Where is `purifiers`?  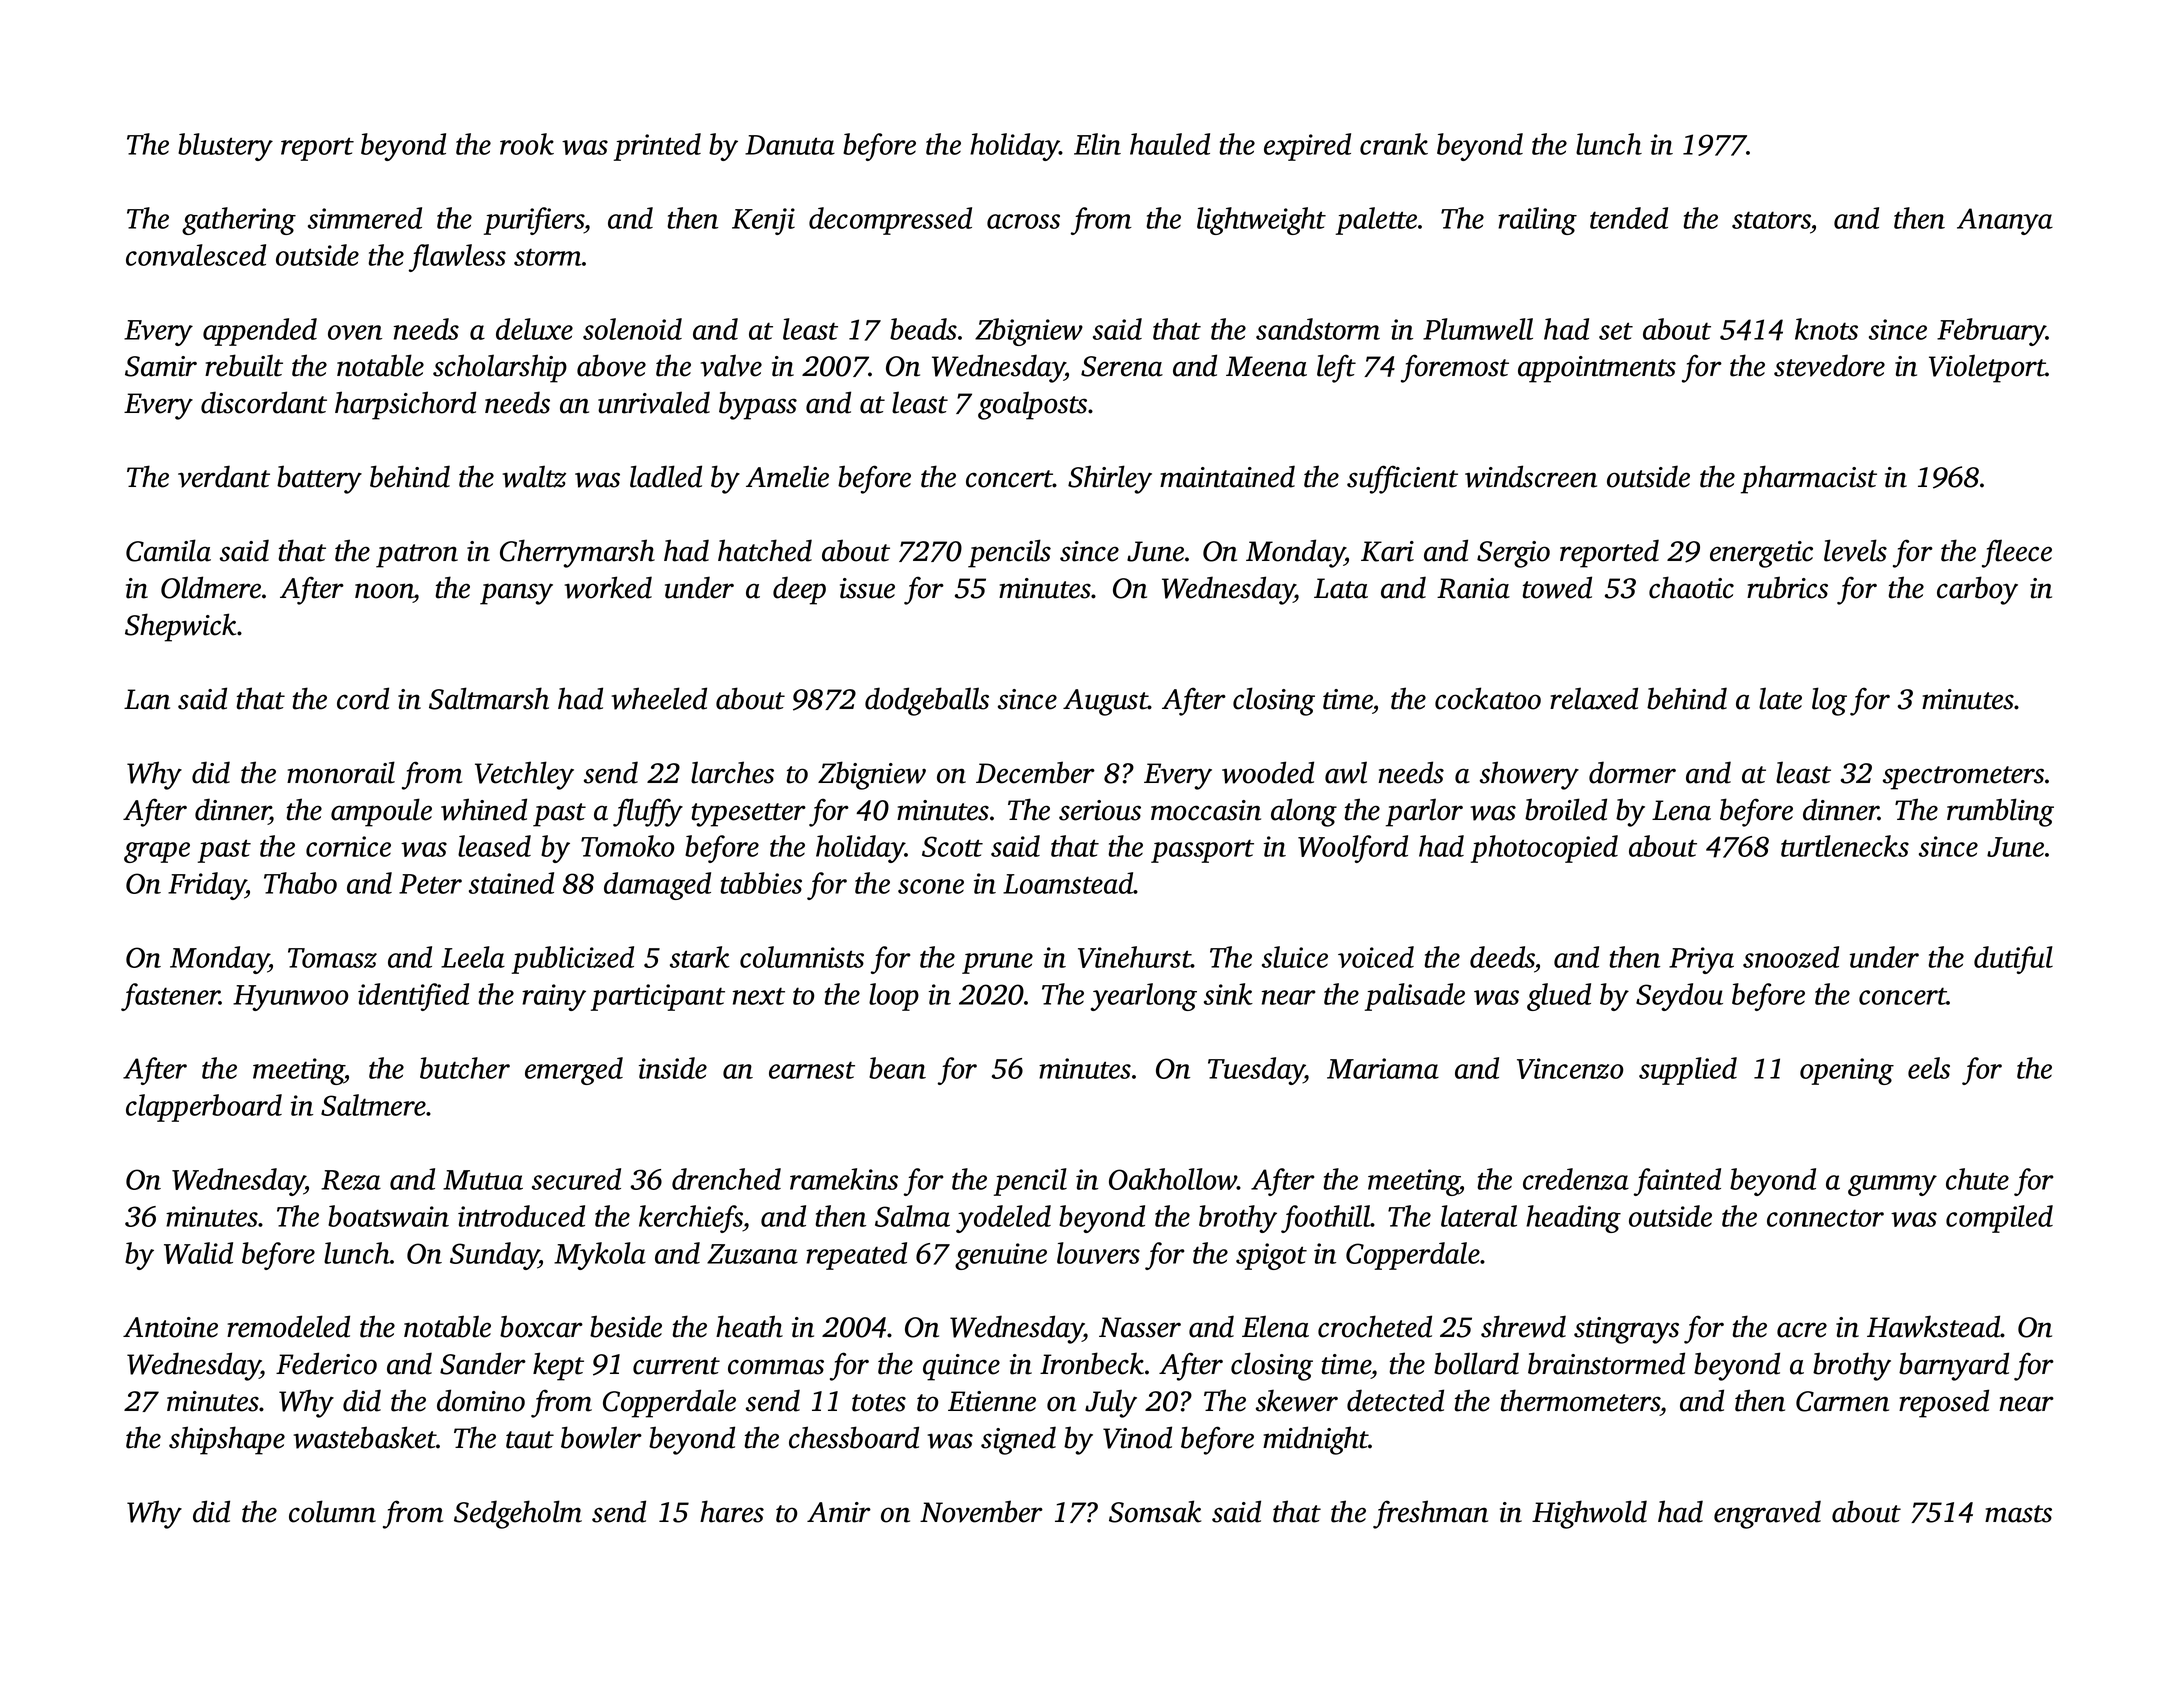 purifiers is located at coordinates (534, 221).
